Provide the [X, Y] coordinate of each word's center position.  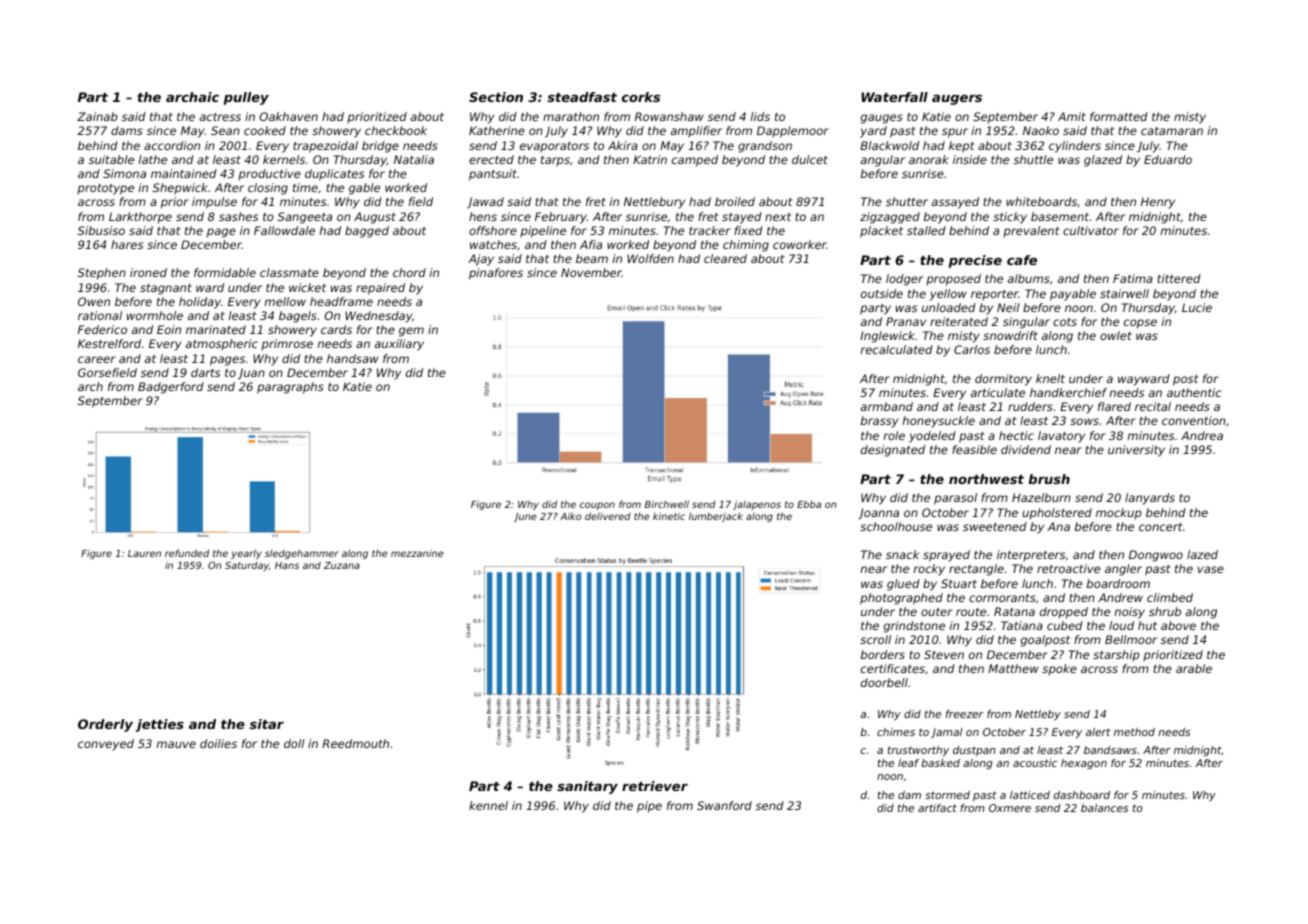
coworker [800, 244]
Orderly [105, 725]
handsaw [352, 358]
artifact [937, 808]
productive [269, 174]
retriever [655, 786]
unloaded [949, 307]
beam [592, 258]
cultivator [1091, 230]
